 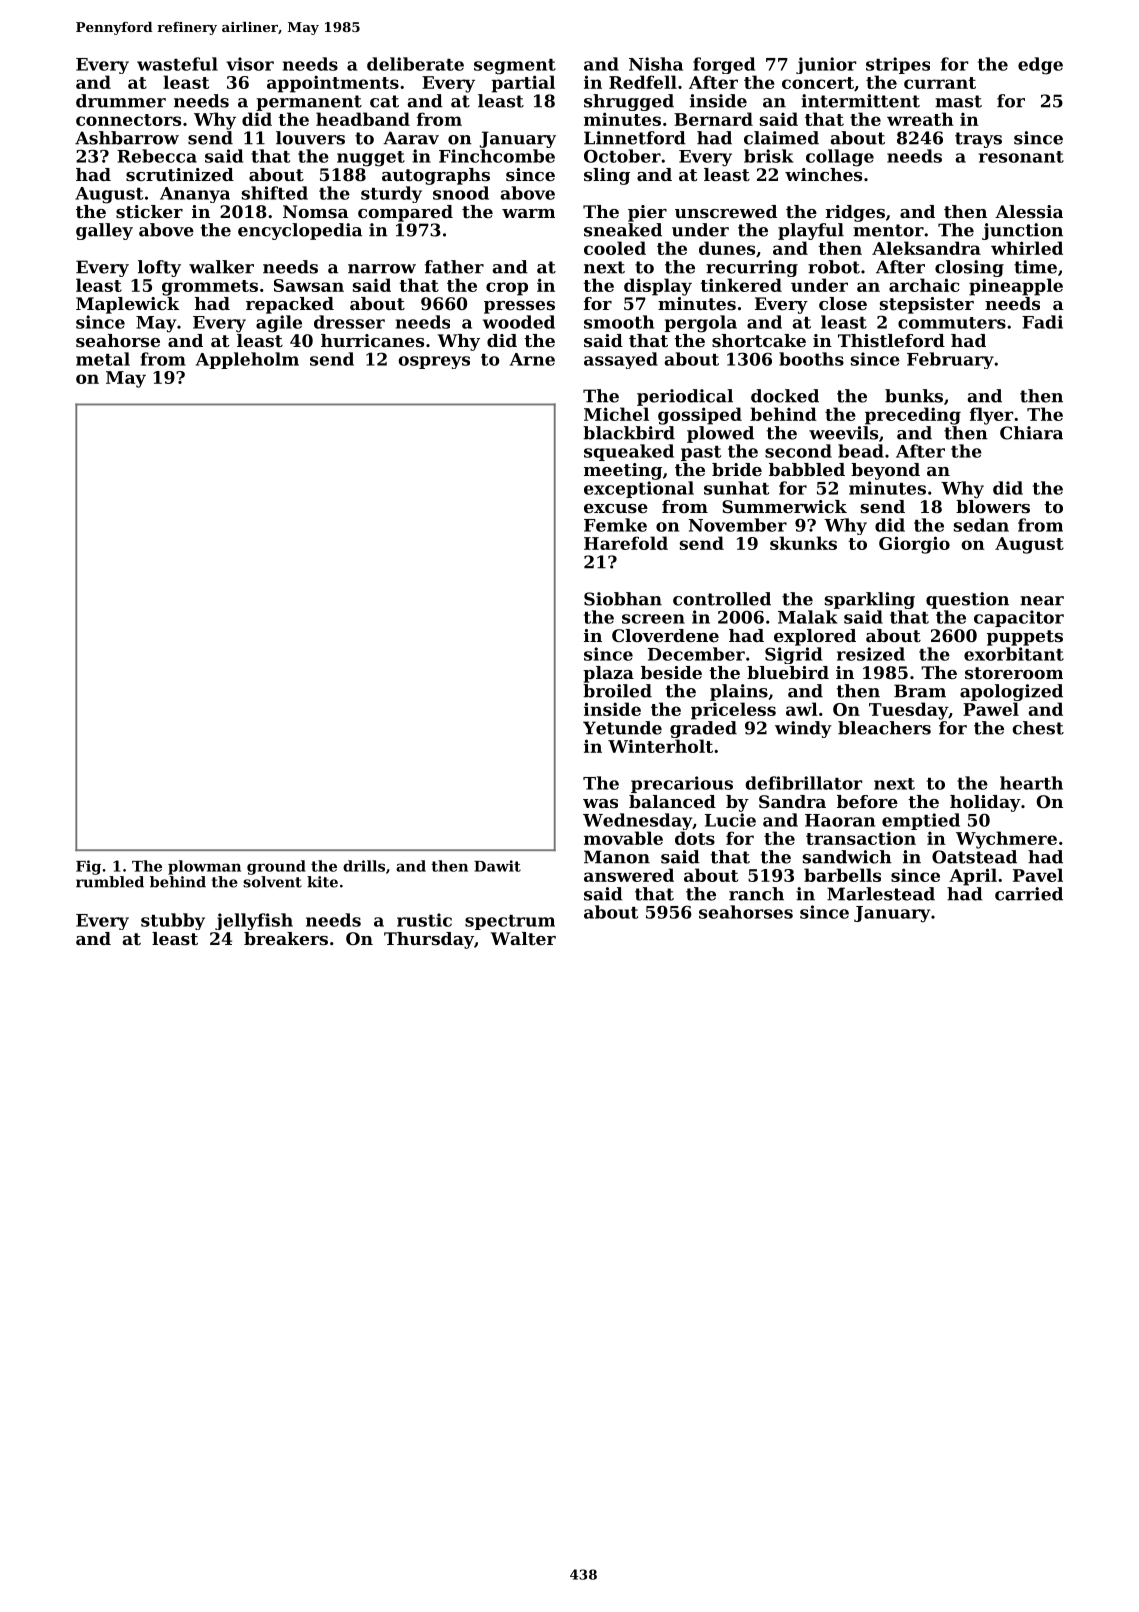 I want to click on past, so click(x=701, y=453).
